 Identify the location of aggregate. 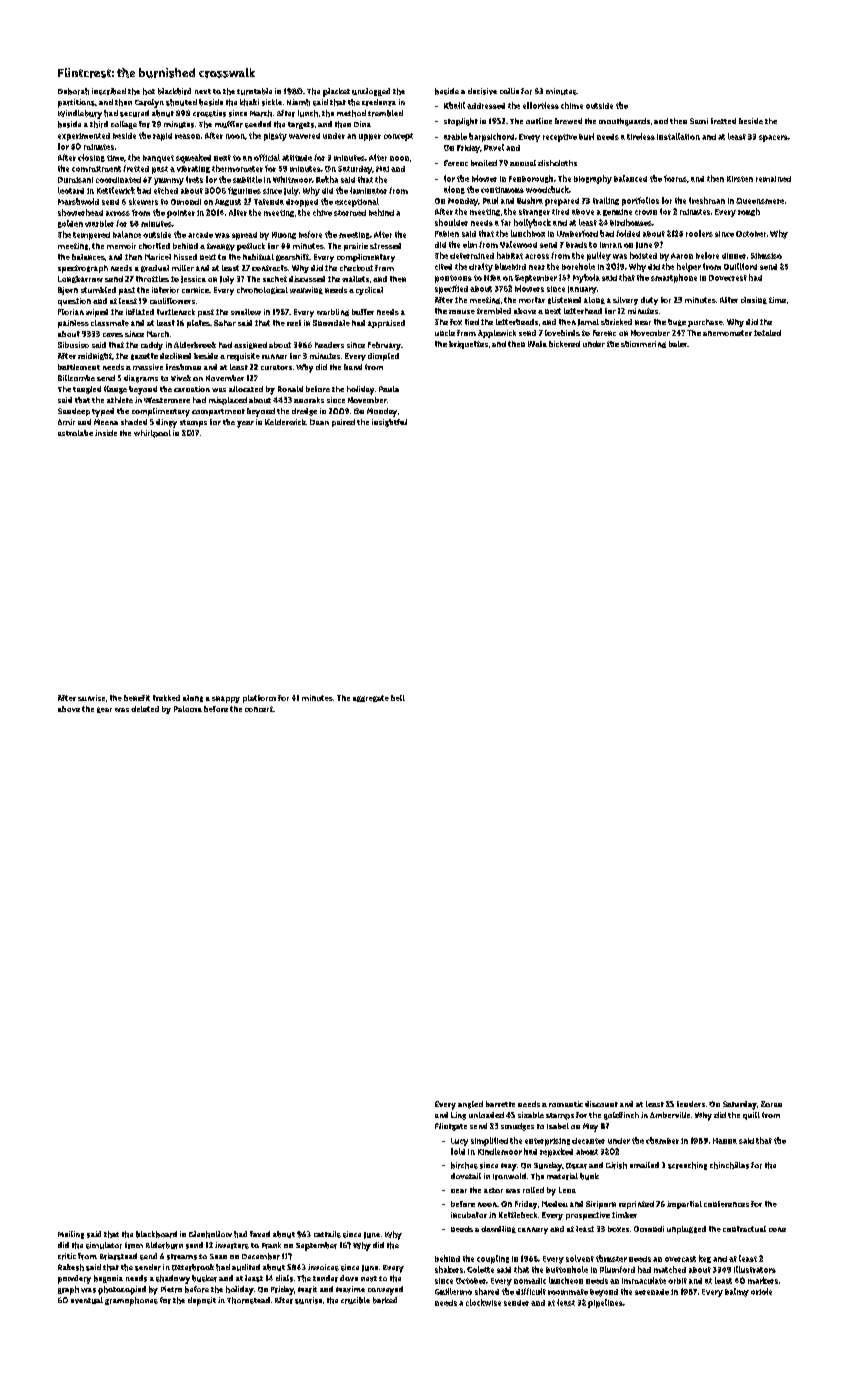
(371, 698).
